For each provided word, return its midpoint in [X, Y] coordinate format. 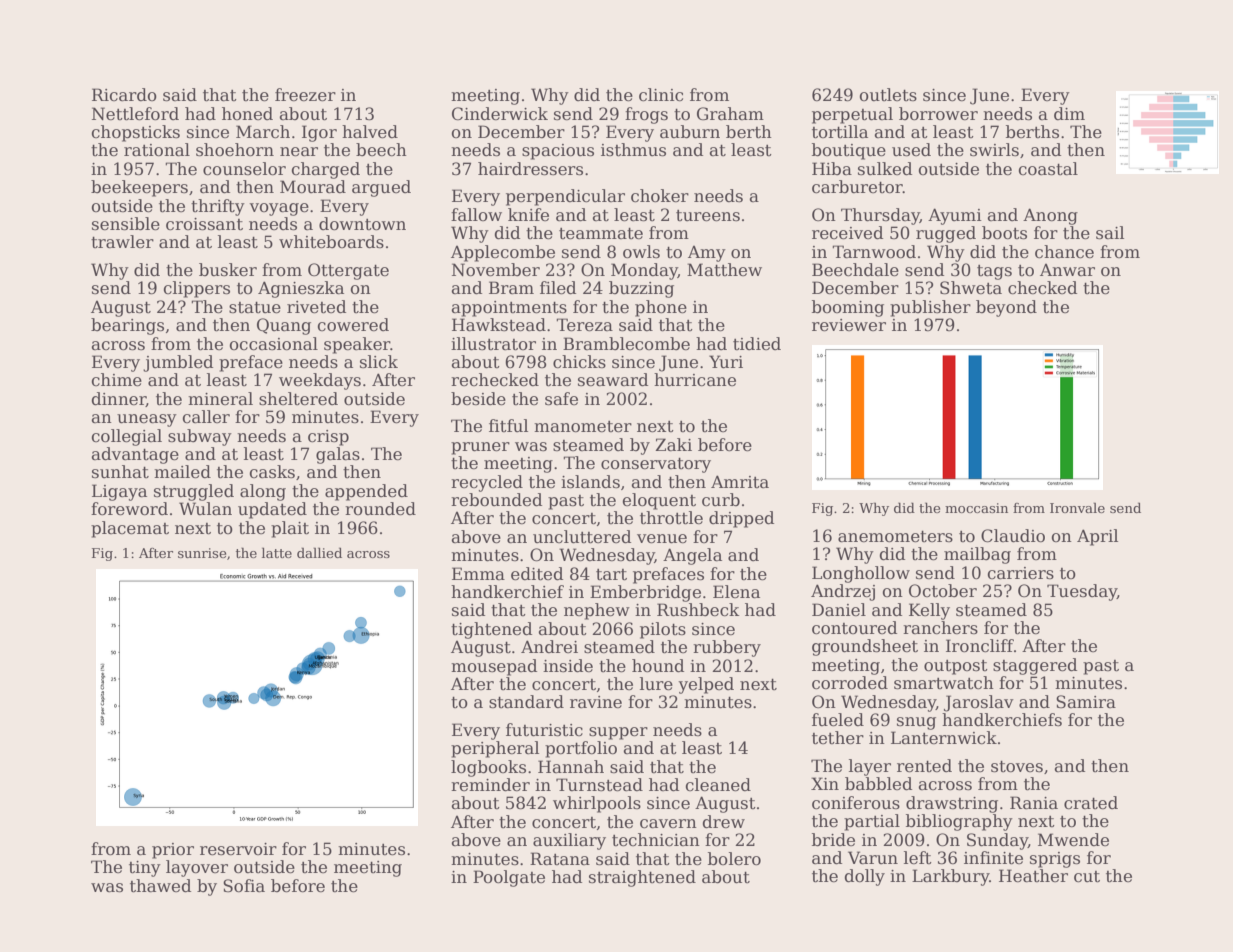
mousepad [494, 667]
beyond [1006, 308]
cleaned [718, 785]
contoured [854, 628]
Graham [730, 114]
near [299, 152]
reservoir [238, 849]
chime [116, 380]
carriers [1020, 573]
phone [661, 308]
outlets [888, 95]
